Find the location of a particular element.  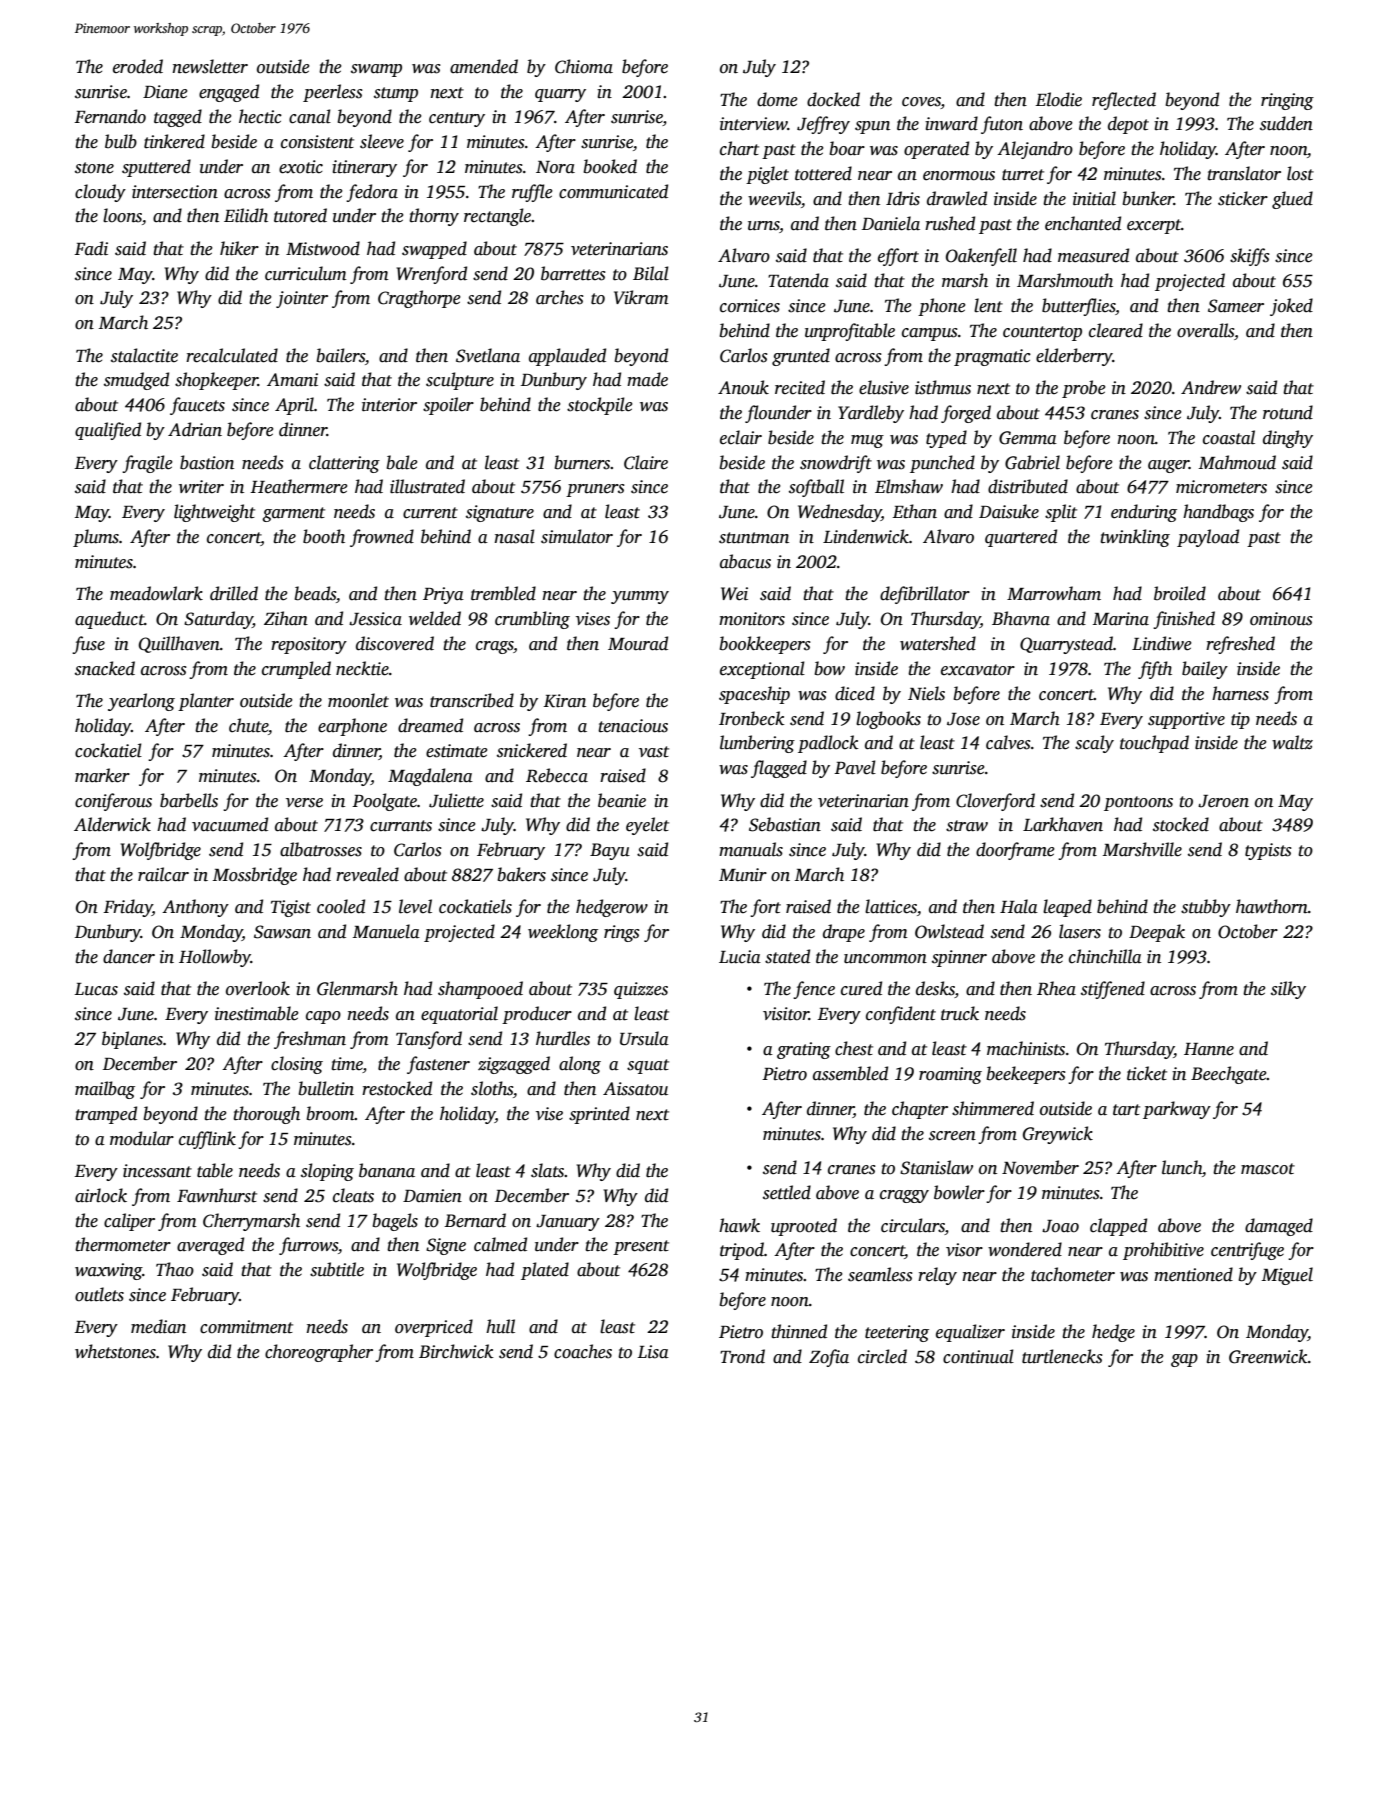

trembled is located at coordinates (503, 593).
